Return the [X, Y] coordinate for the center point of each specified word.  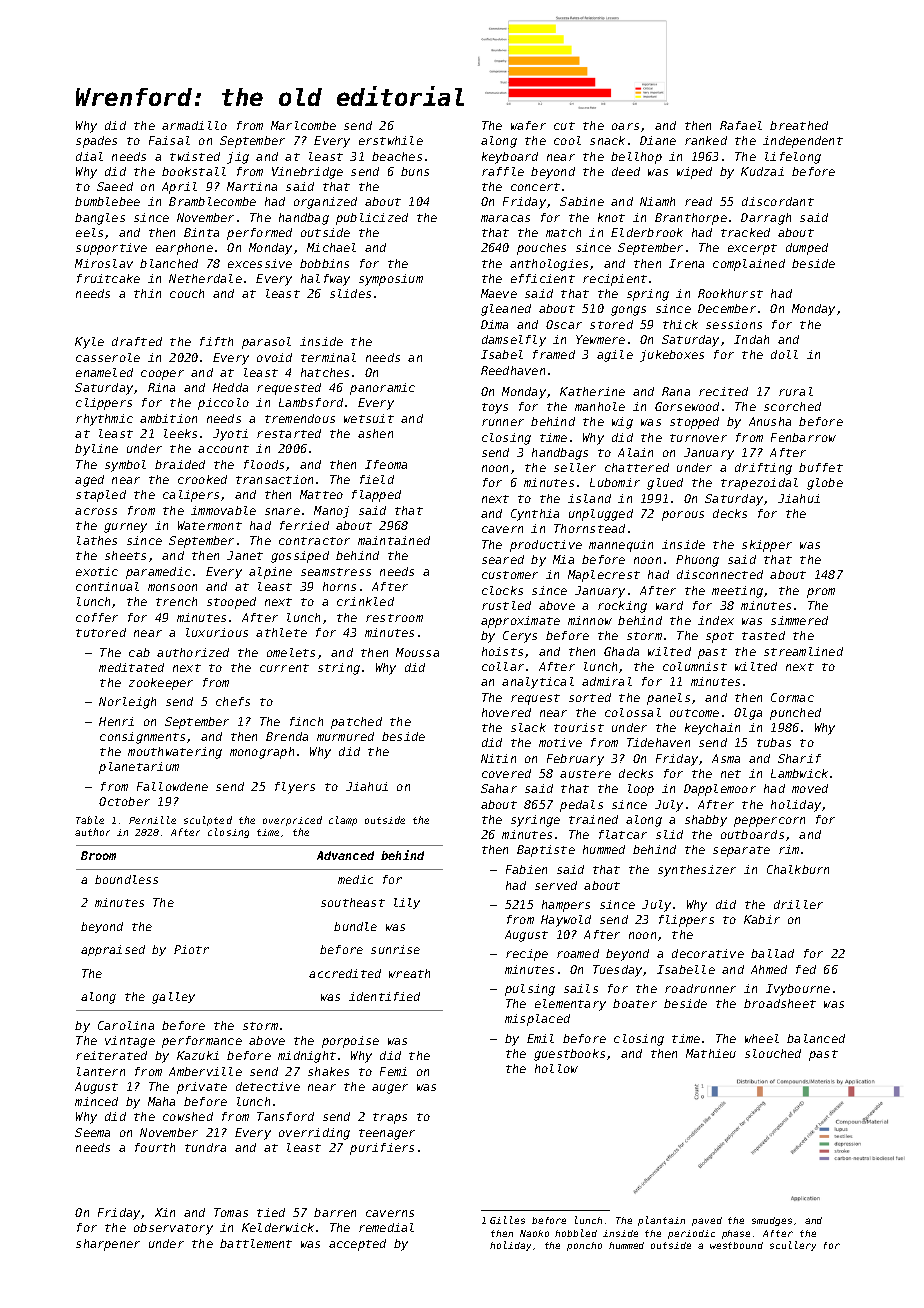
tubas [774, 742]
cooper [162, 375]
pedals [581, 806]
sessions [734, 324]
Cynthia [535, 515]
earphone [184, 249]
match [563, 232]
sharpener [108, 1245]
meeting [737, 592]
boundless [126, 879]
